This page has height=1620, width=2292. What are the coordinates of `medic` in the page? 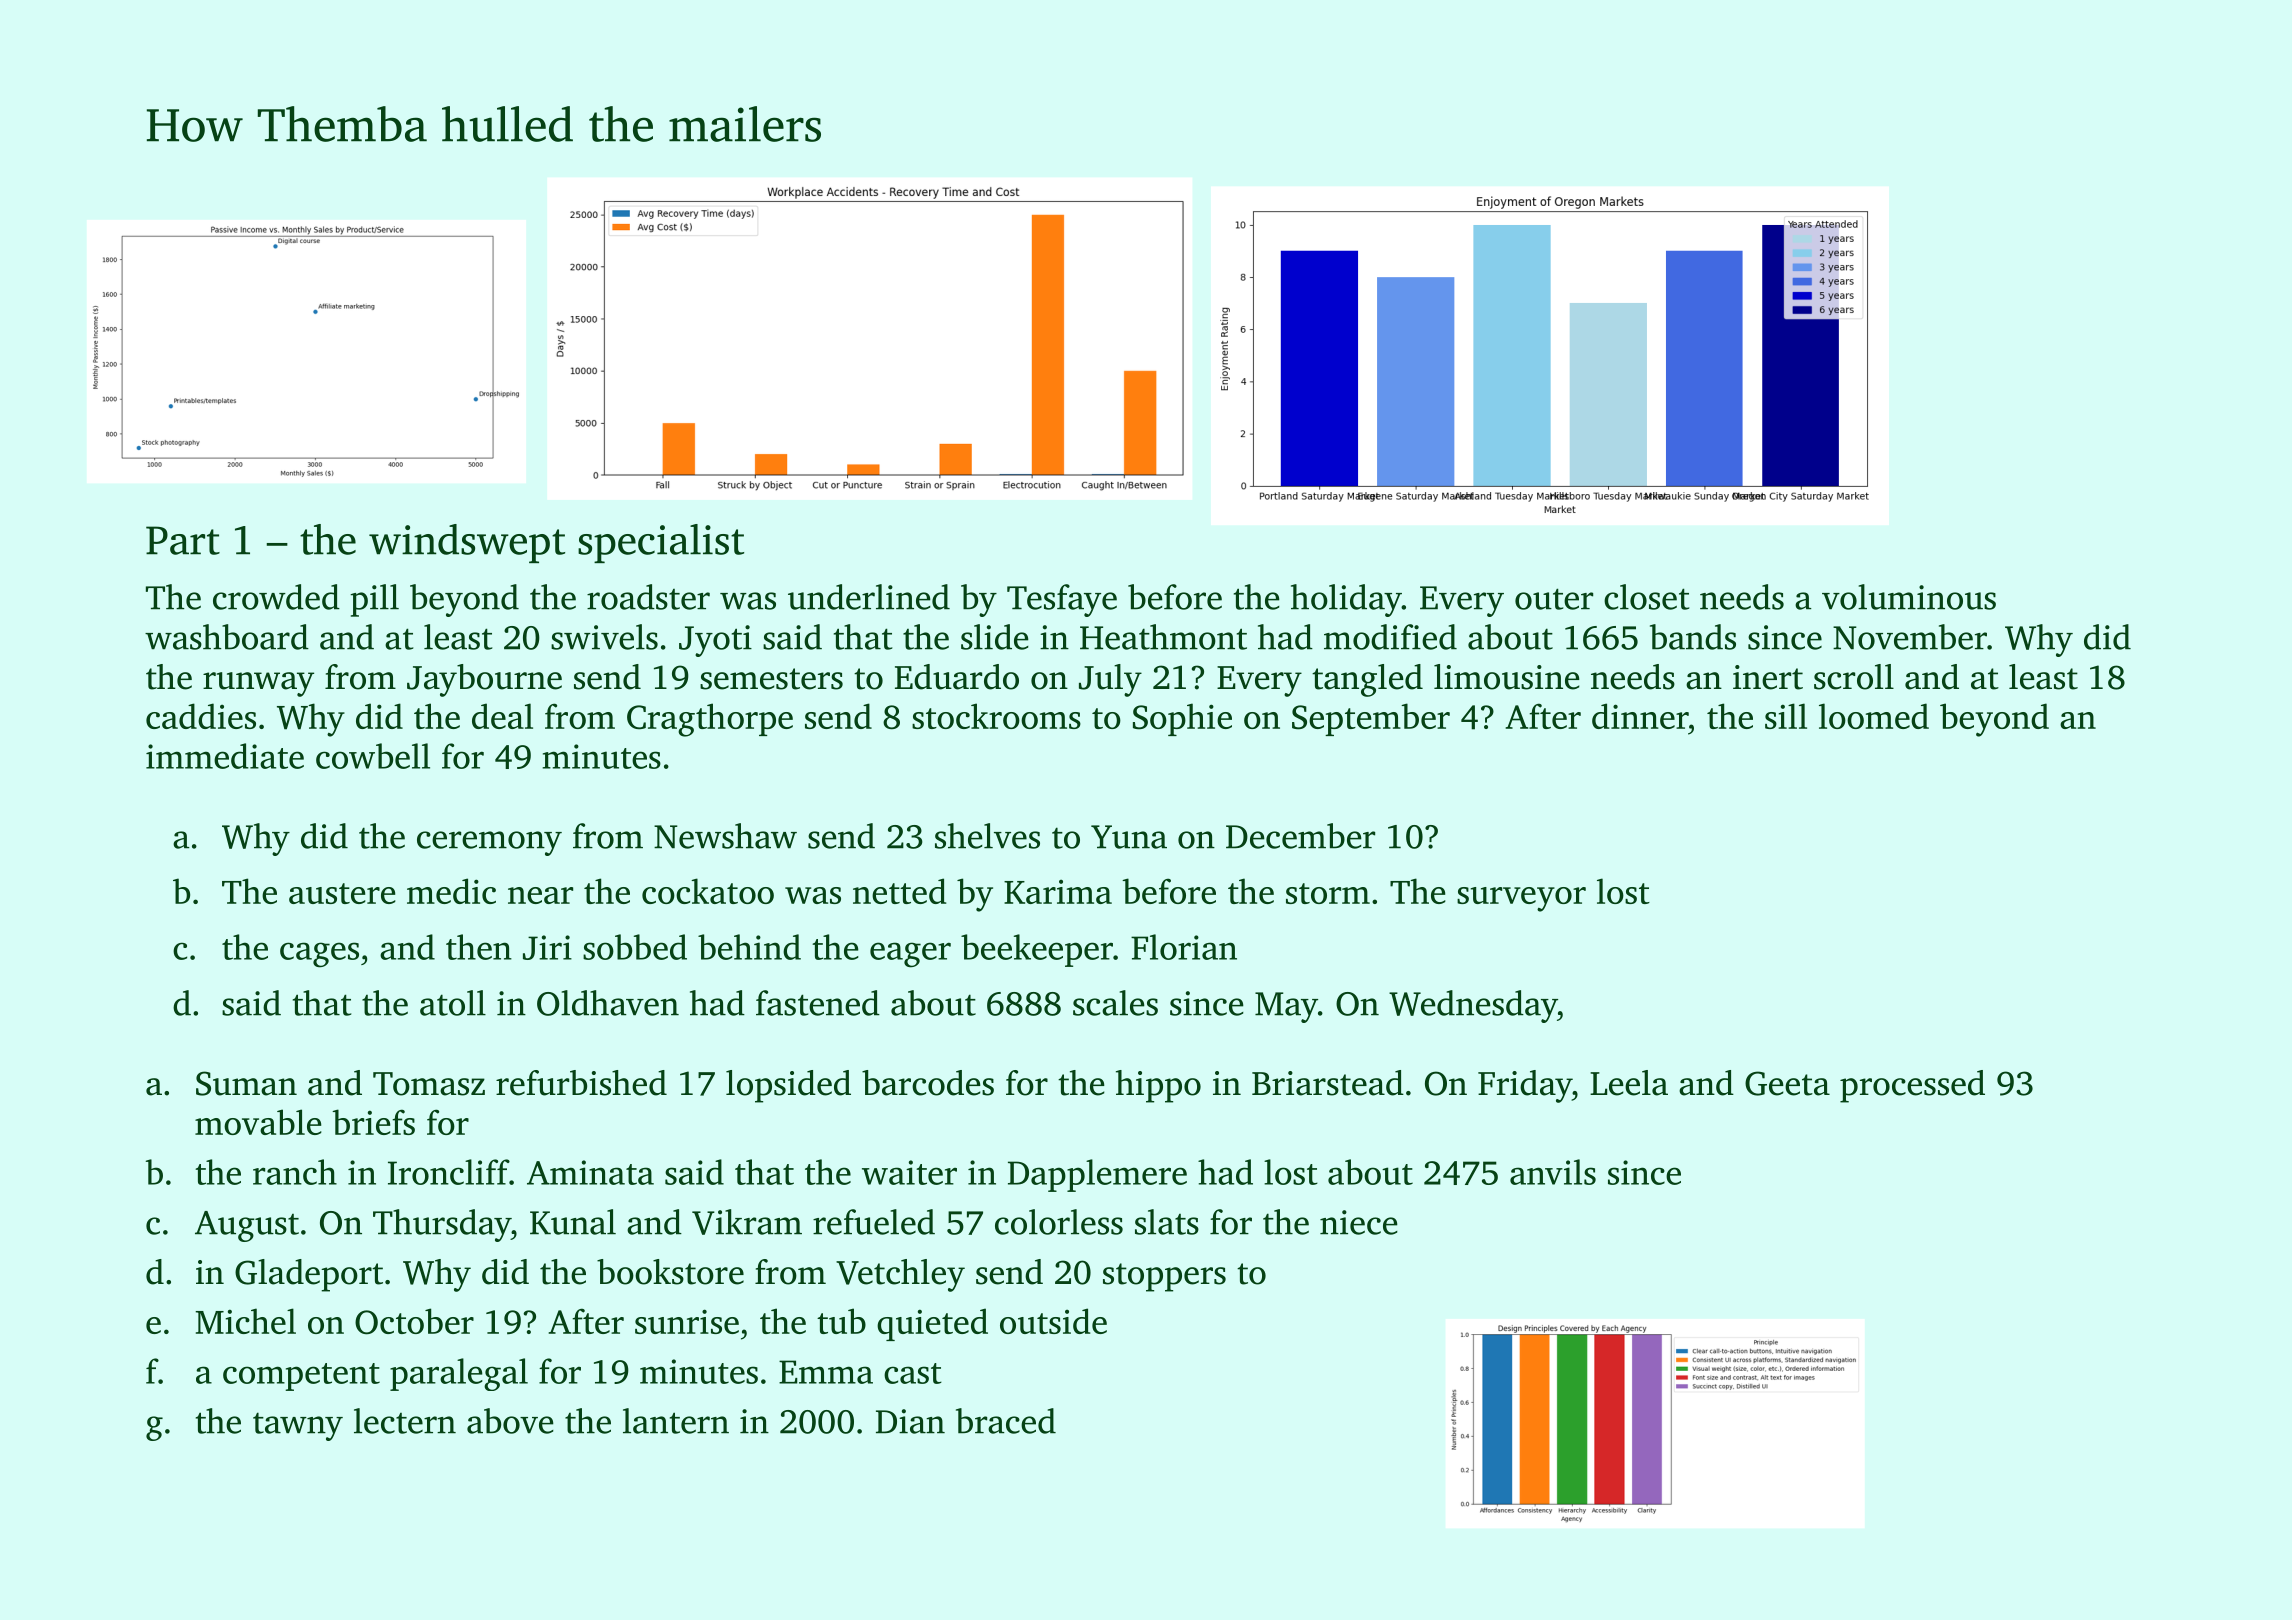 It's located at (451, 891).
